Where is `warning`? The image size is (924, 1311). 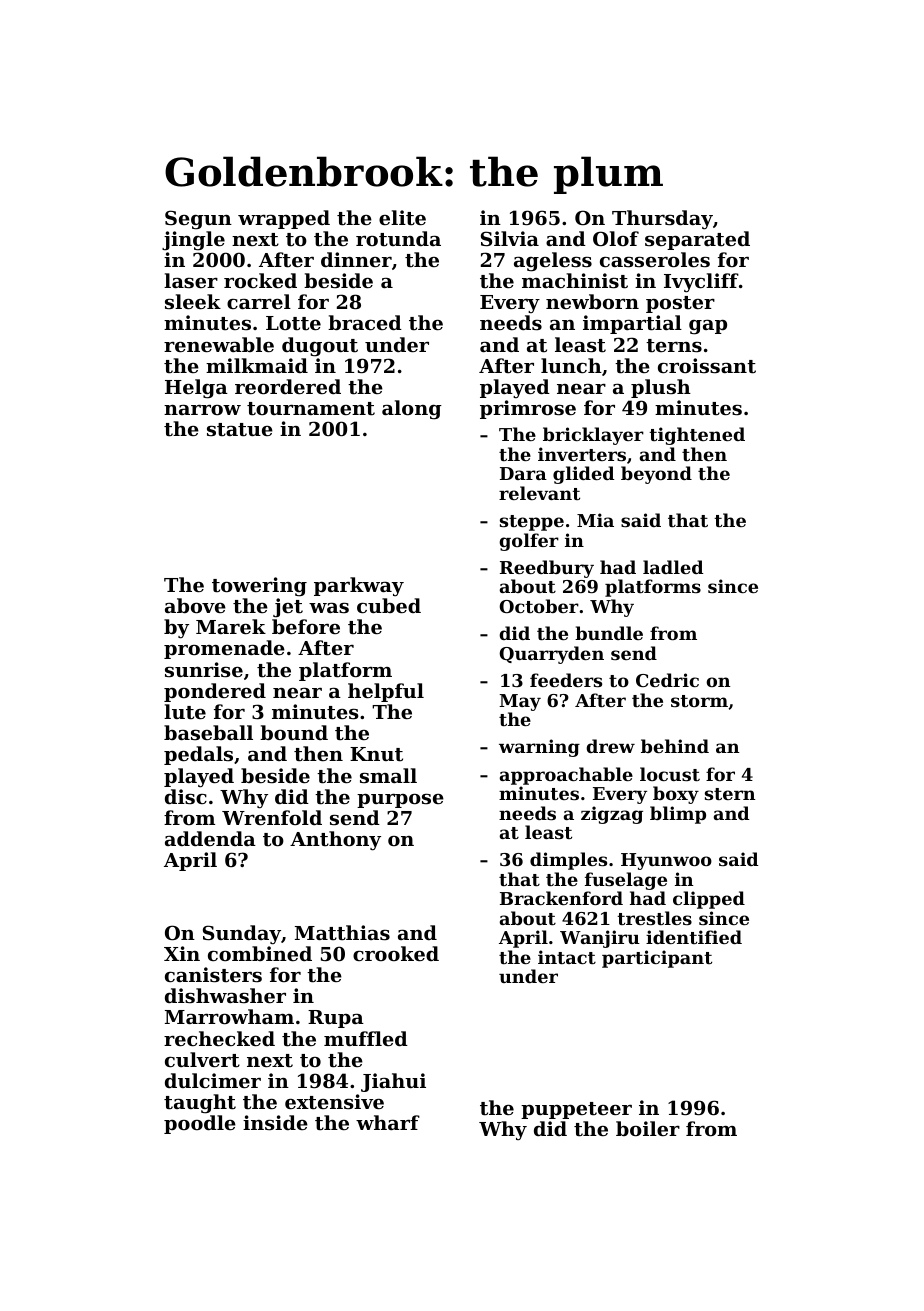 warning is located at coordinates (539, 748).
